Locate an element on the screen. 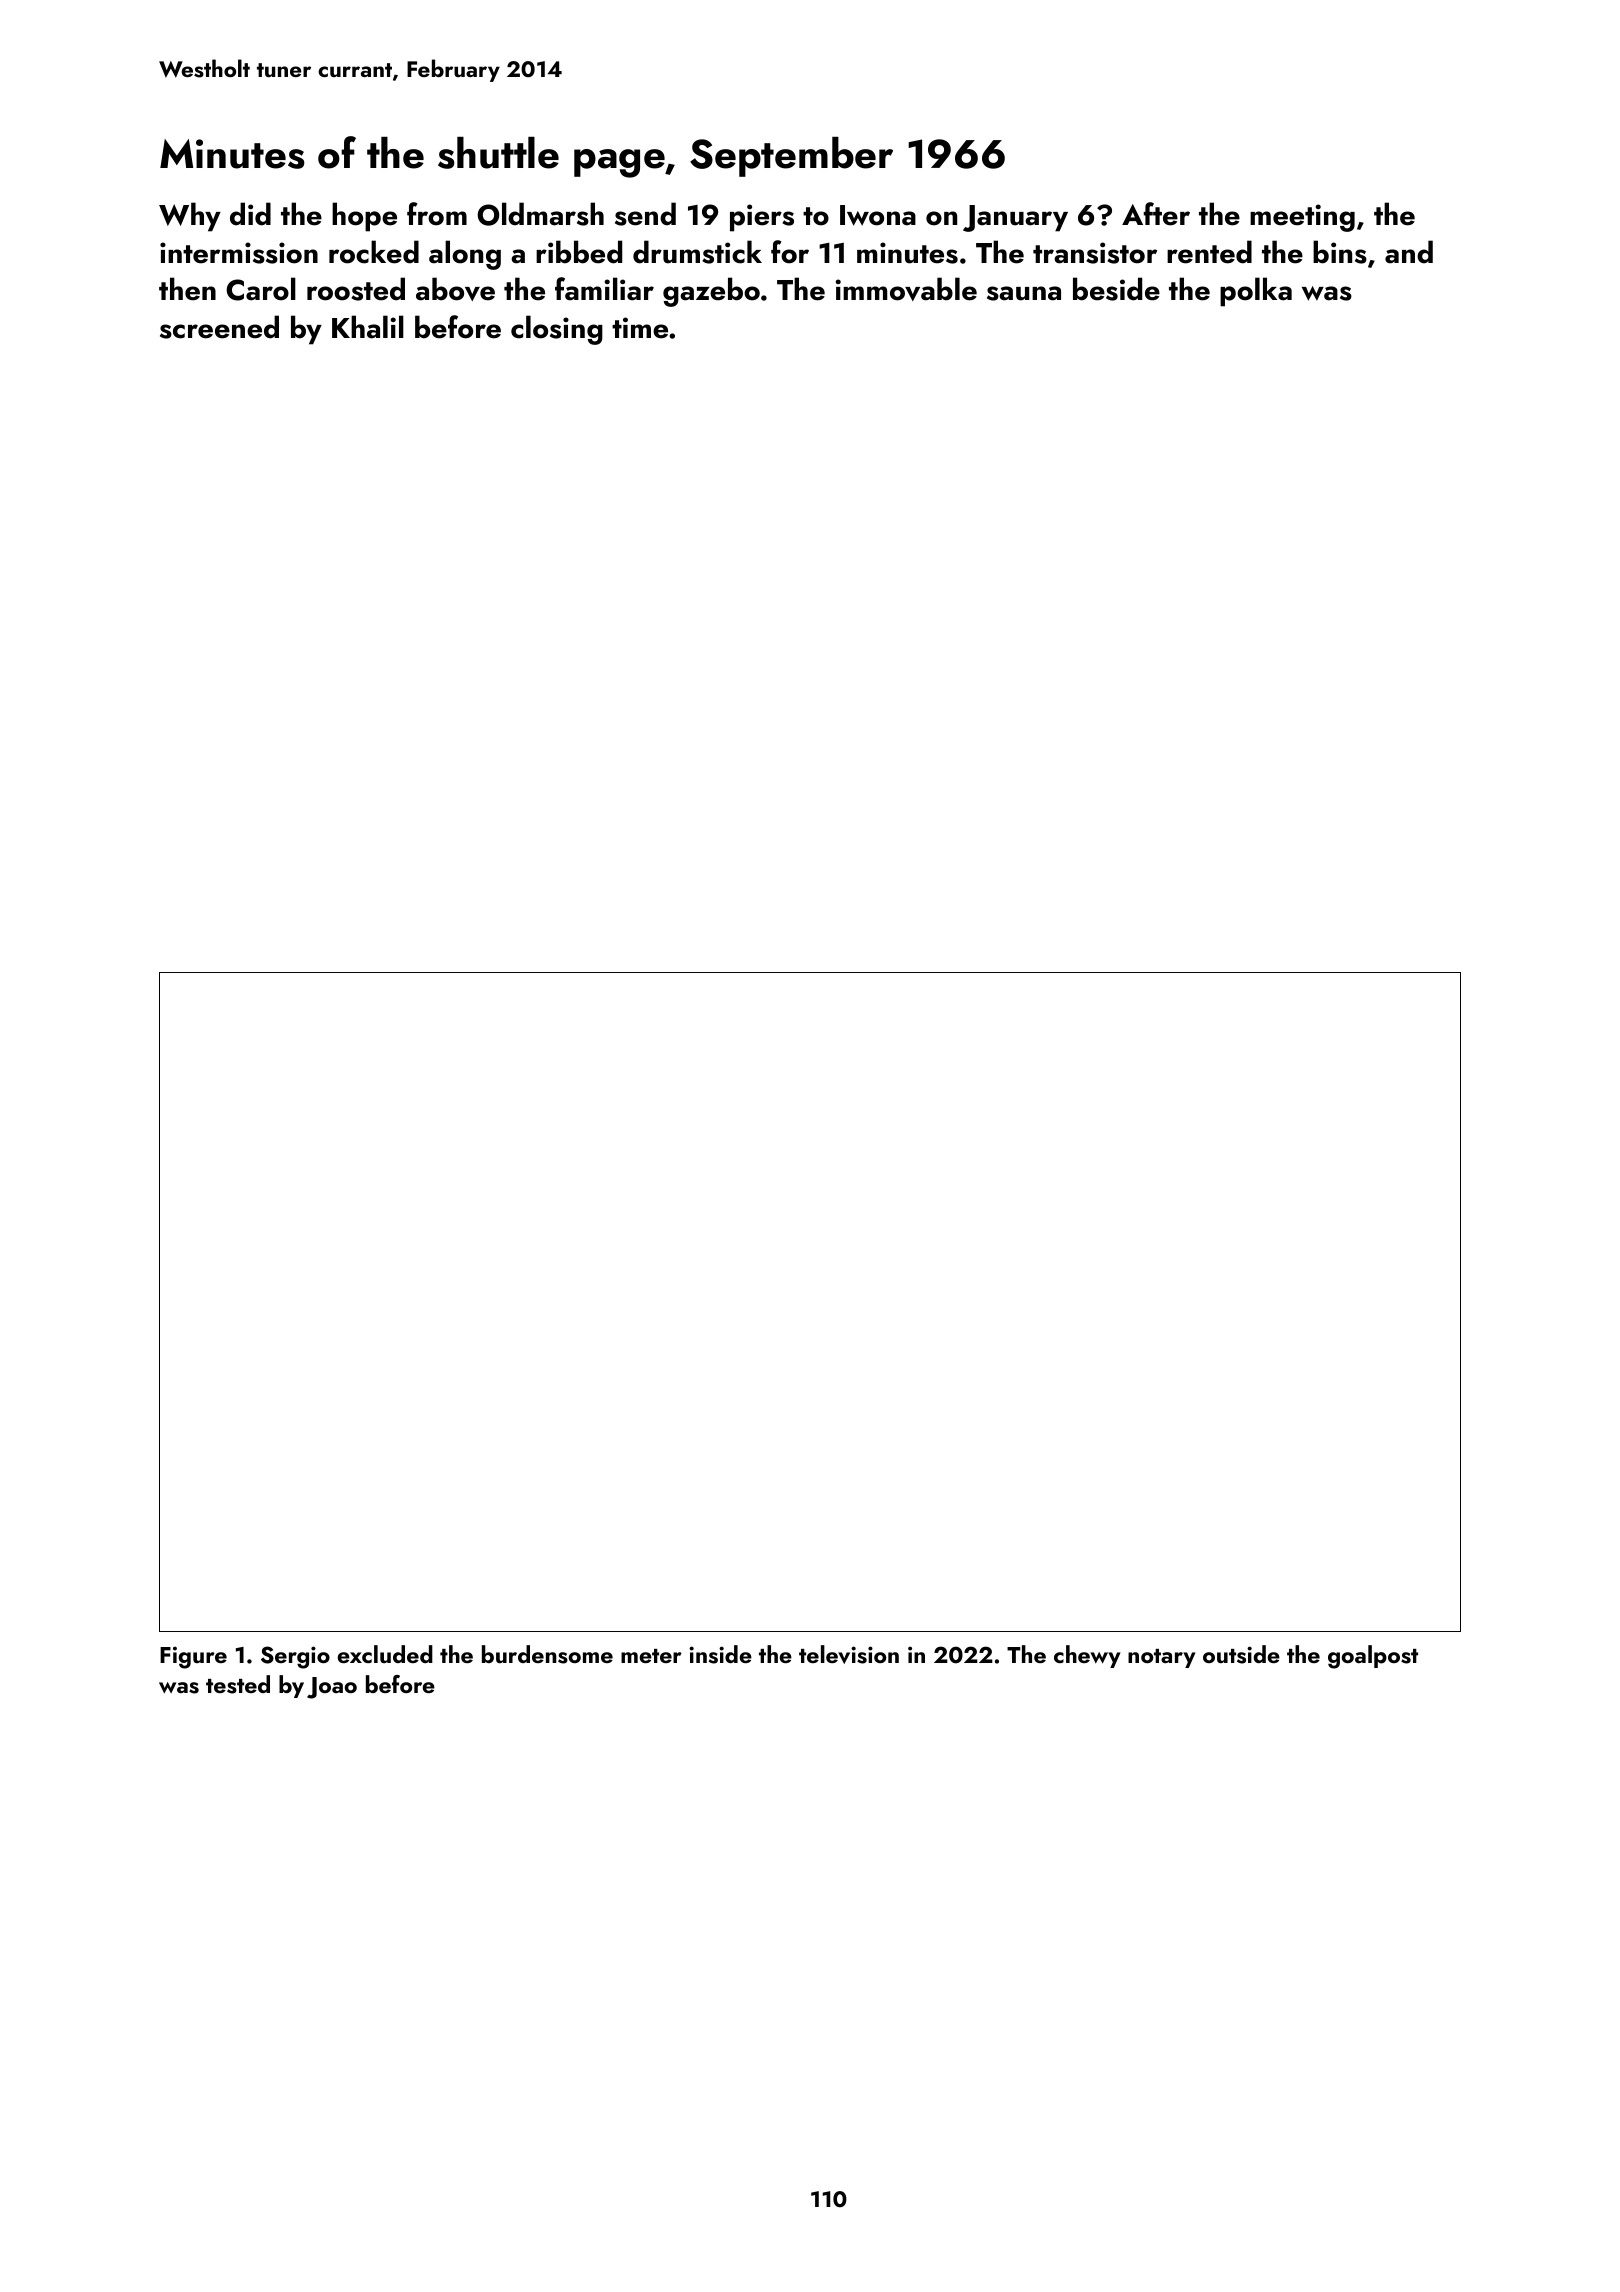  goalpost is located at coordinates (1373, 1657).
